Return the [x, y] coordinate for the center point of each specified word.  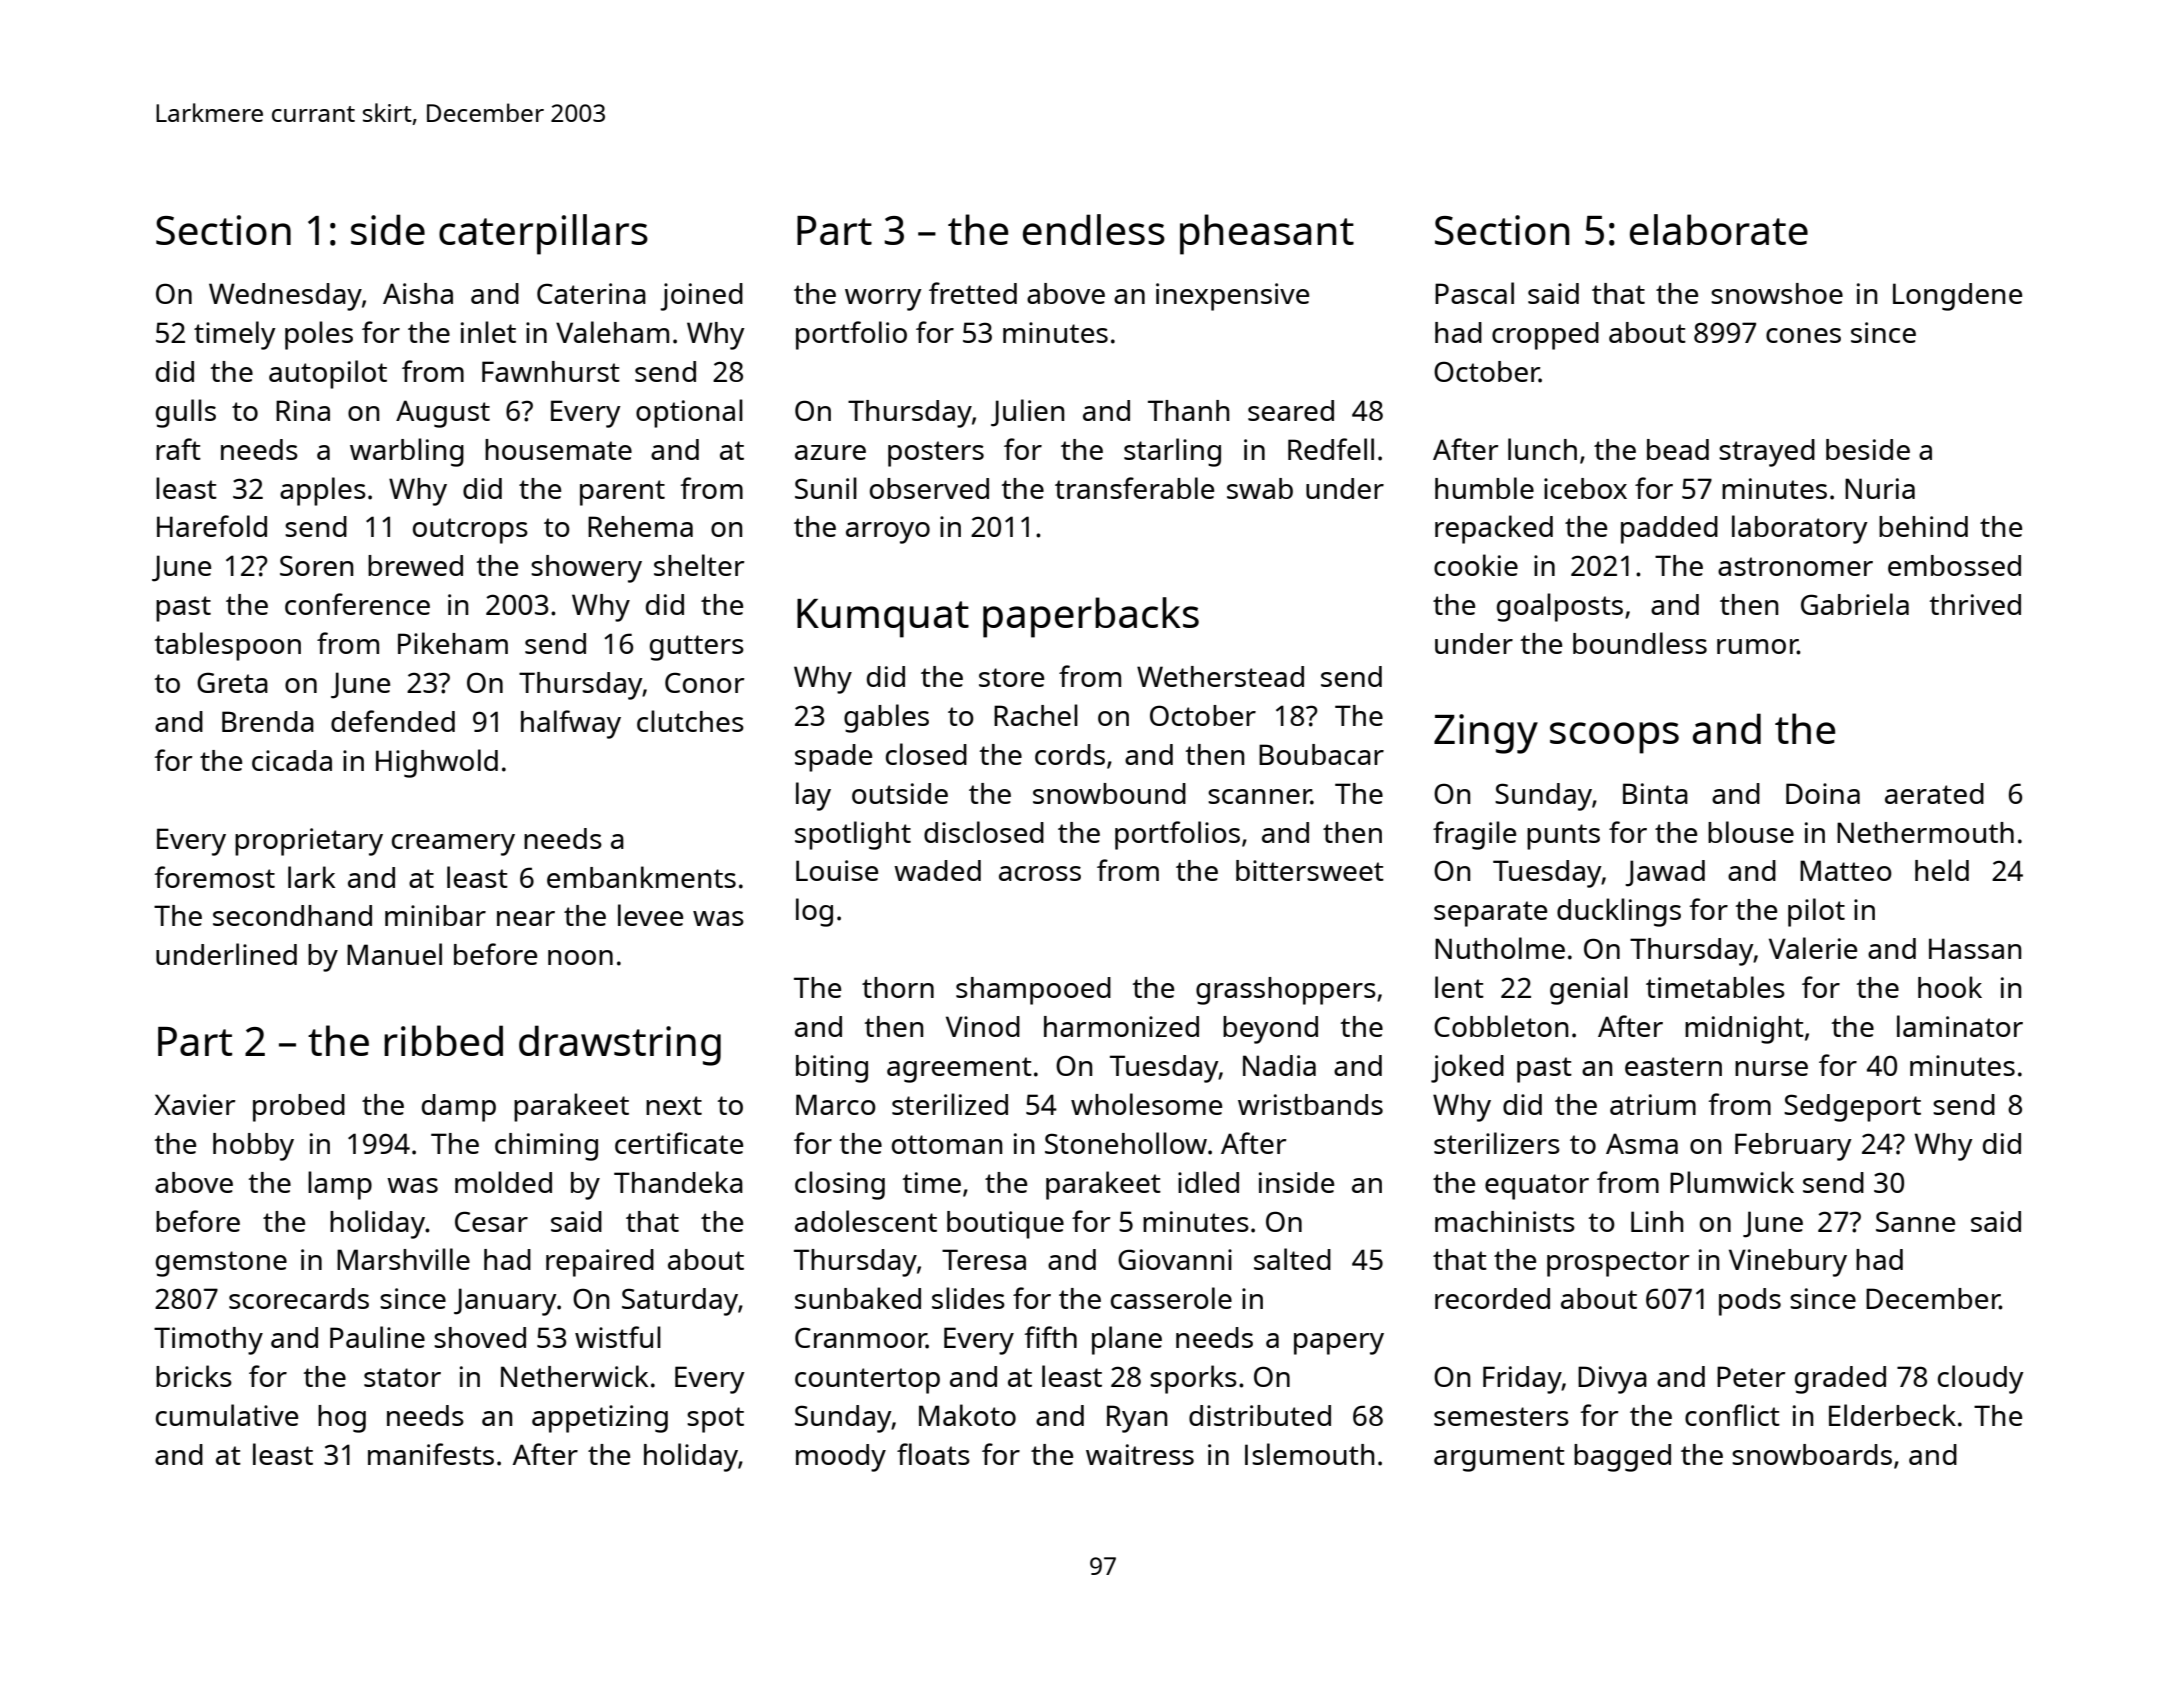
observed [929, 488]
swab [1260, 488]
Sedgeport [1852, 1108]
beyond [1270, 1030]
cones [1803, 335]
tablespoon [228, 646]
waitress [1140, 1454]
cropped [1545, 336]
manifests [431, 1454]
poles [319, 335]
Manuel [394, 954]
